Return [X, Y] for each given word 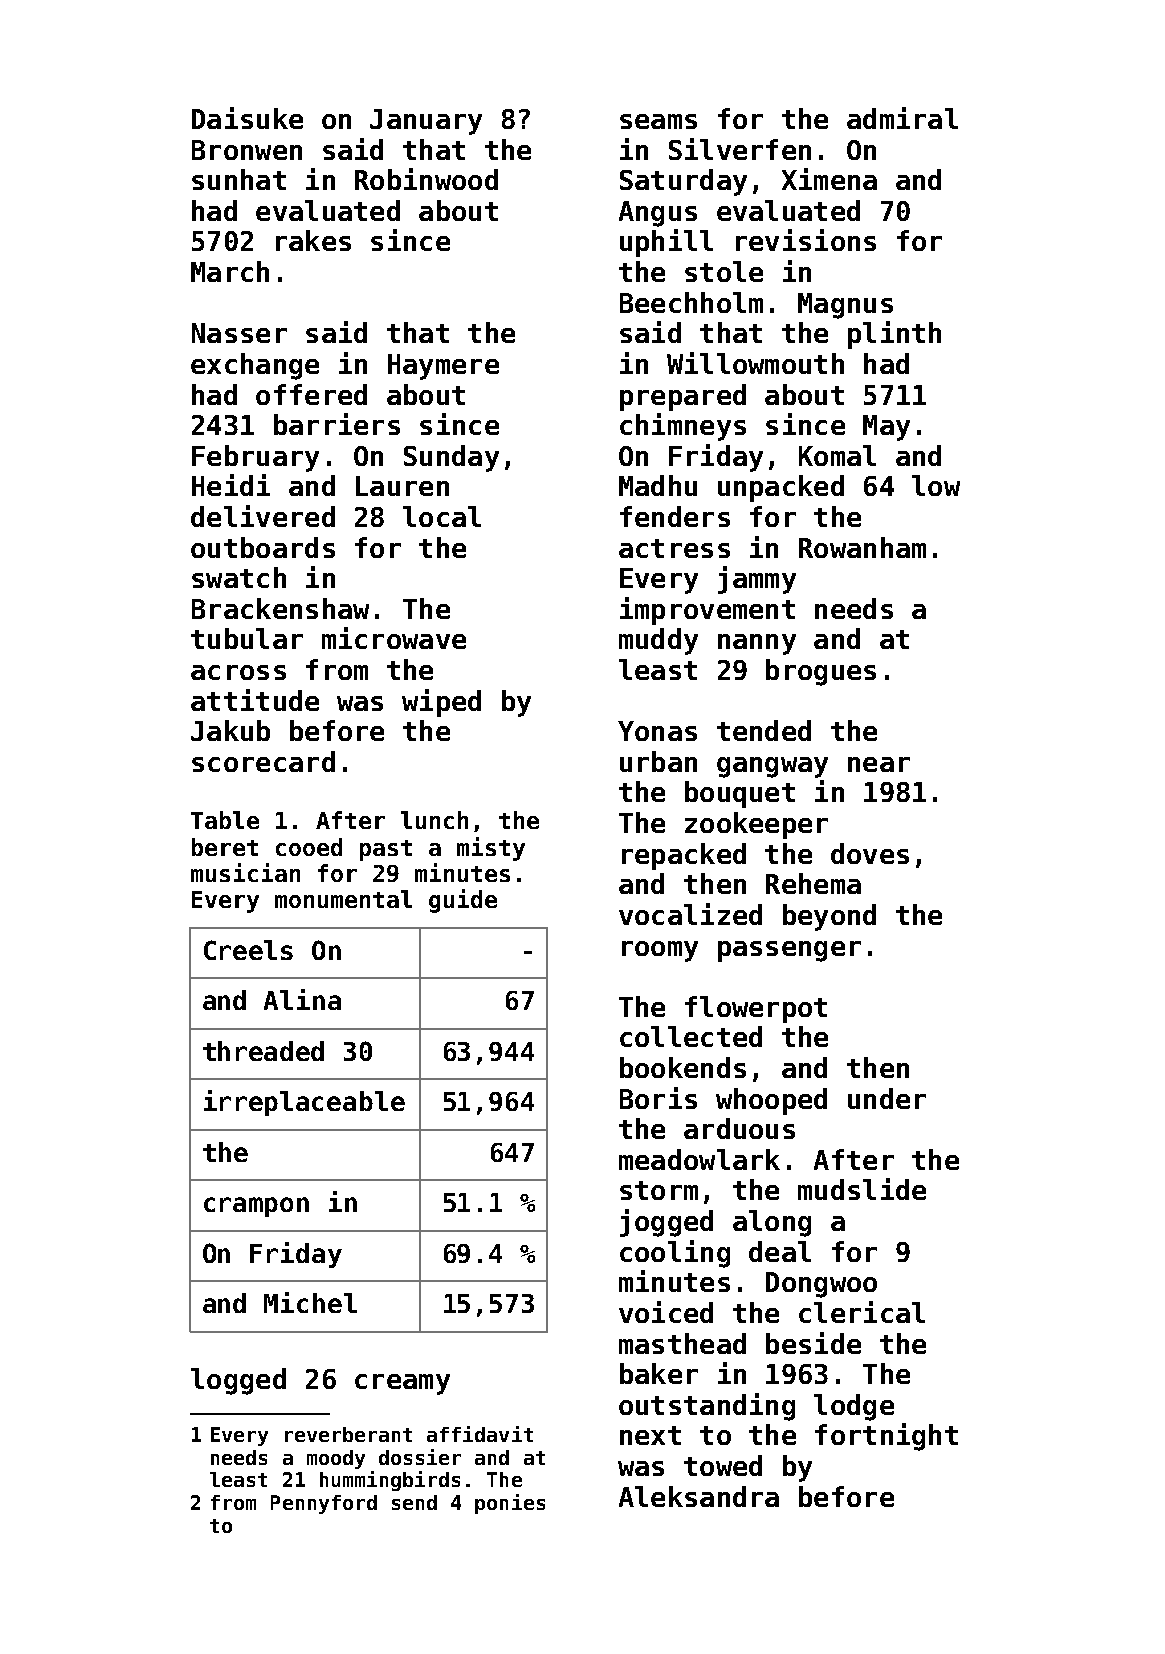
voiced [666, 1312]
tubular [247, 638]
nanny [757, 644]
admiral [902, 118]
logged [238, 1381]
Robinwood [426, 179]
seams [658, 121]
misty [491, 849]
